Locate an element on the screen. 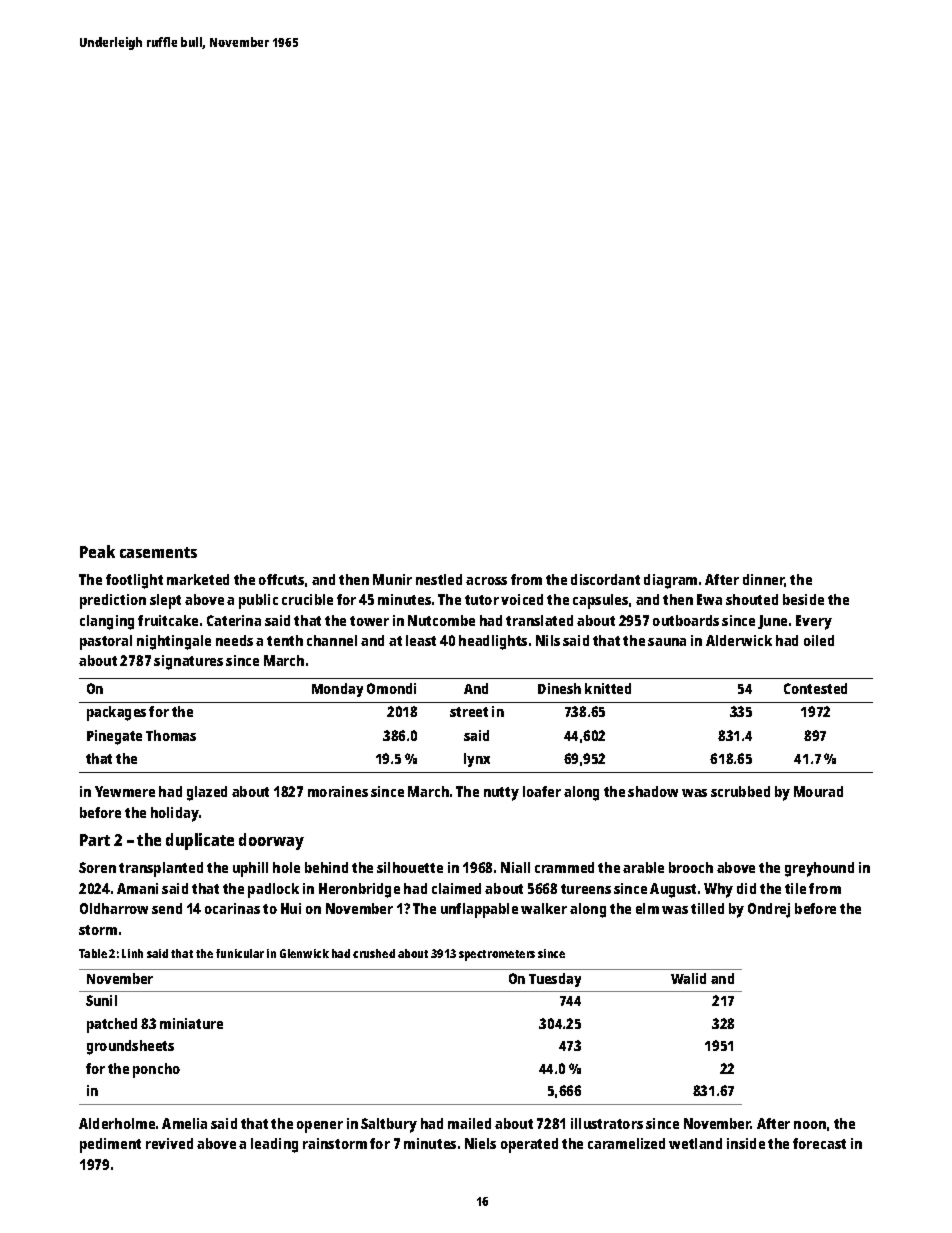 This screenshot has height=1233, width=952. oiled is located at coordinates (819, 640).
